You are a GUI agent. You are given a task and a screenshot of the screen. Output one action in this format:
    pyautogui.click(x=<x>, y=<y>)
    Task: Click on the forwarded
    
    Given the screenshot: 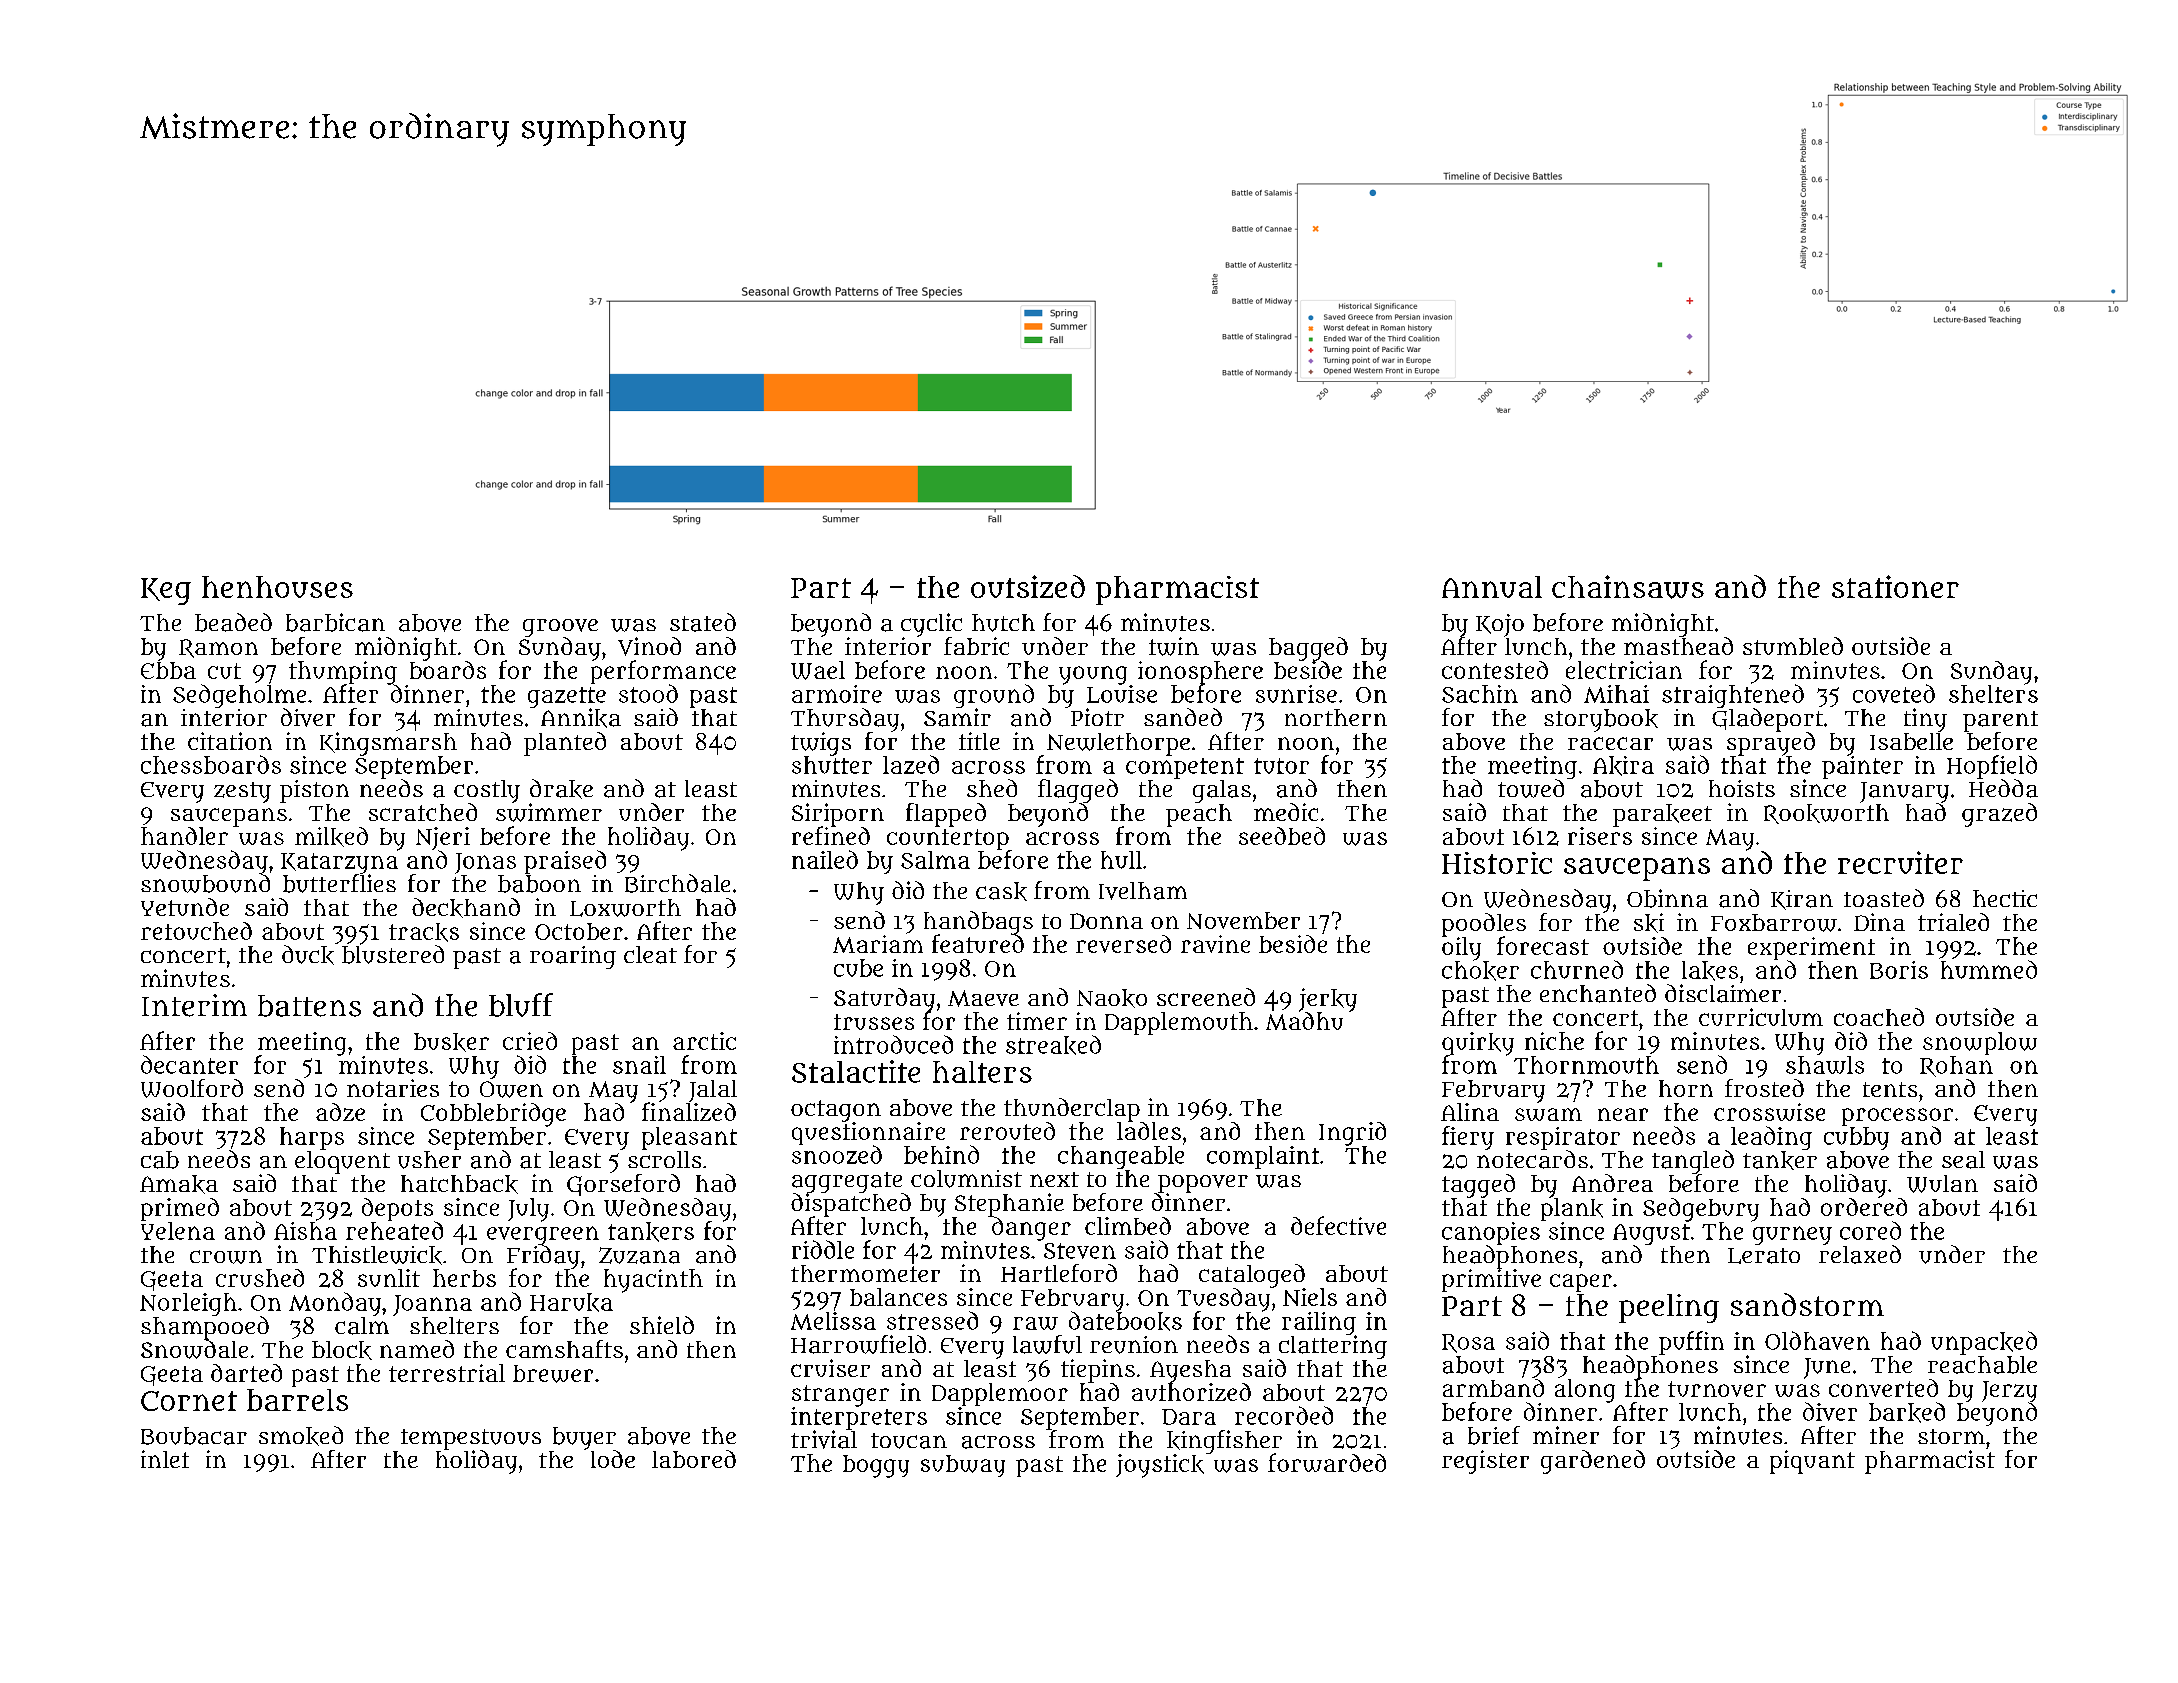 What is the action you would take?
    pyautogui.click(x=1327, y=1462)
